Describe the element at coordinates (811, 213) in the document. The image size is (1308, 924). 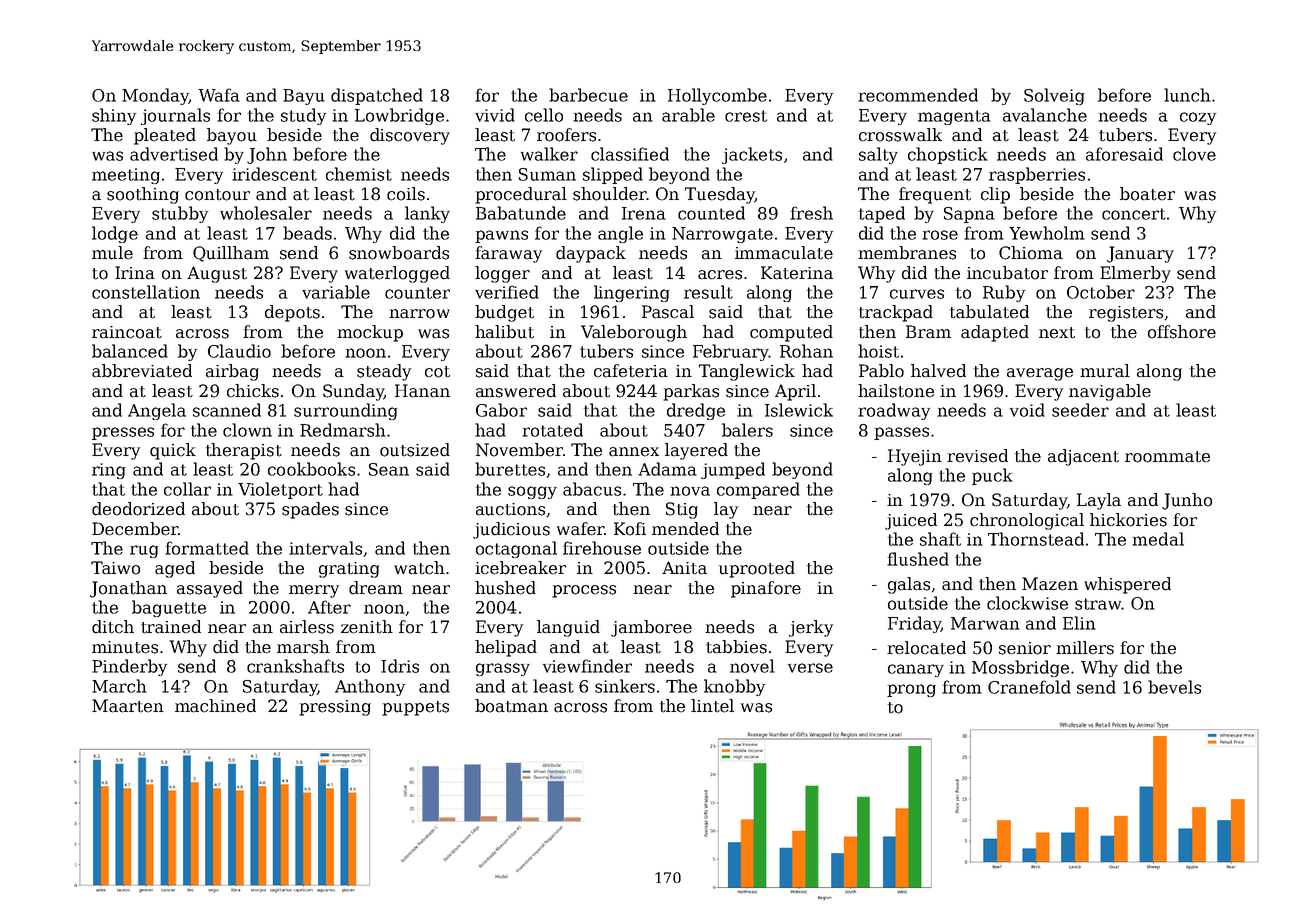
I see `fresh` at that location.
